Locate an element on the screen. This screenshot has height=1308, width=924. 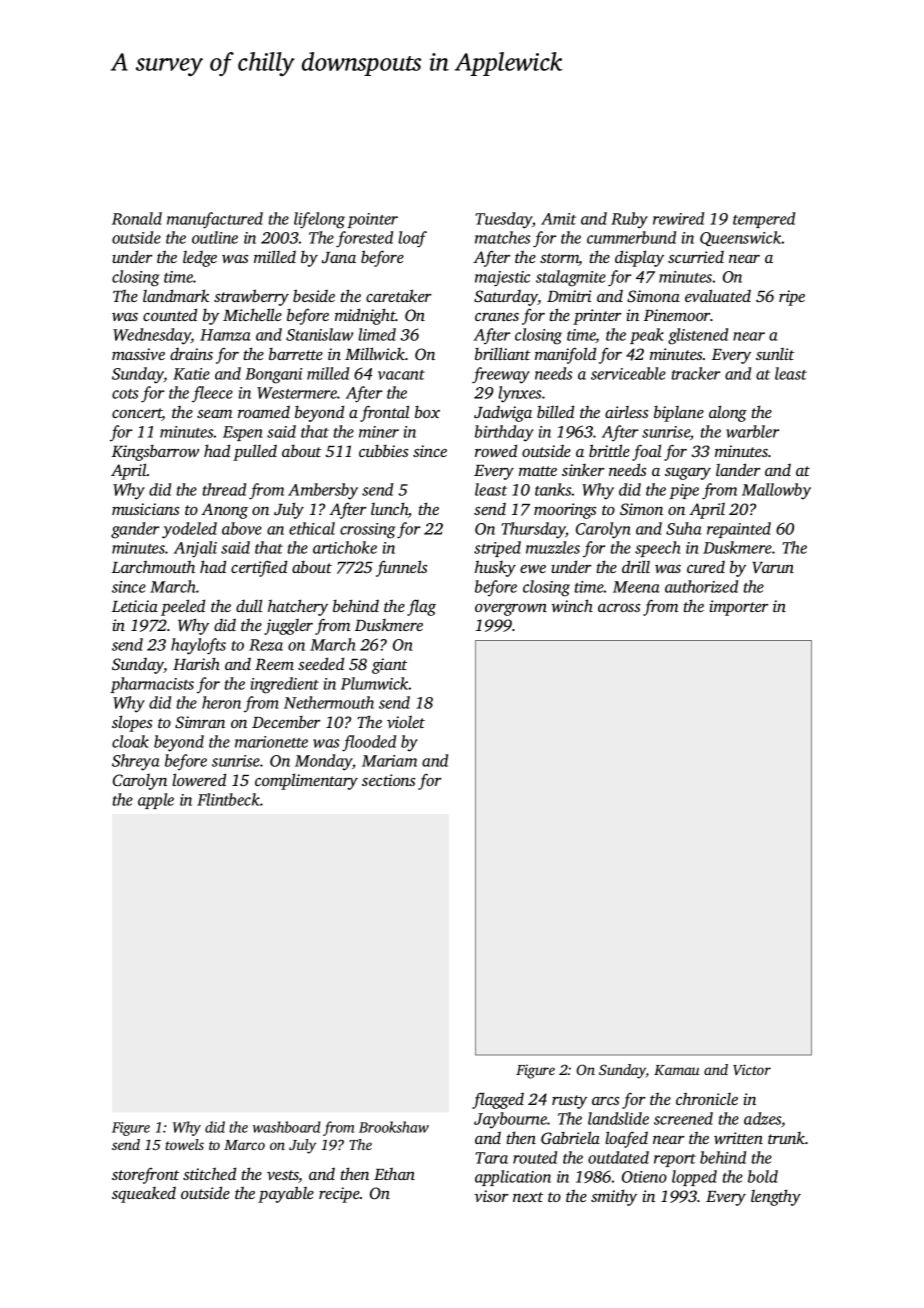
squeaked is located at coordinates (144, 1195).
